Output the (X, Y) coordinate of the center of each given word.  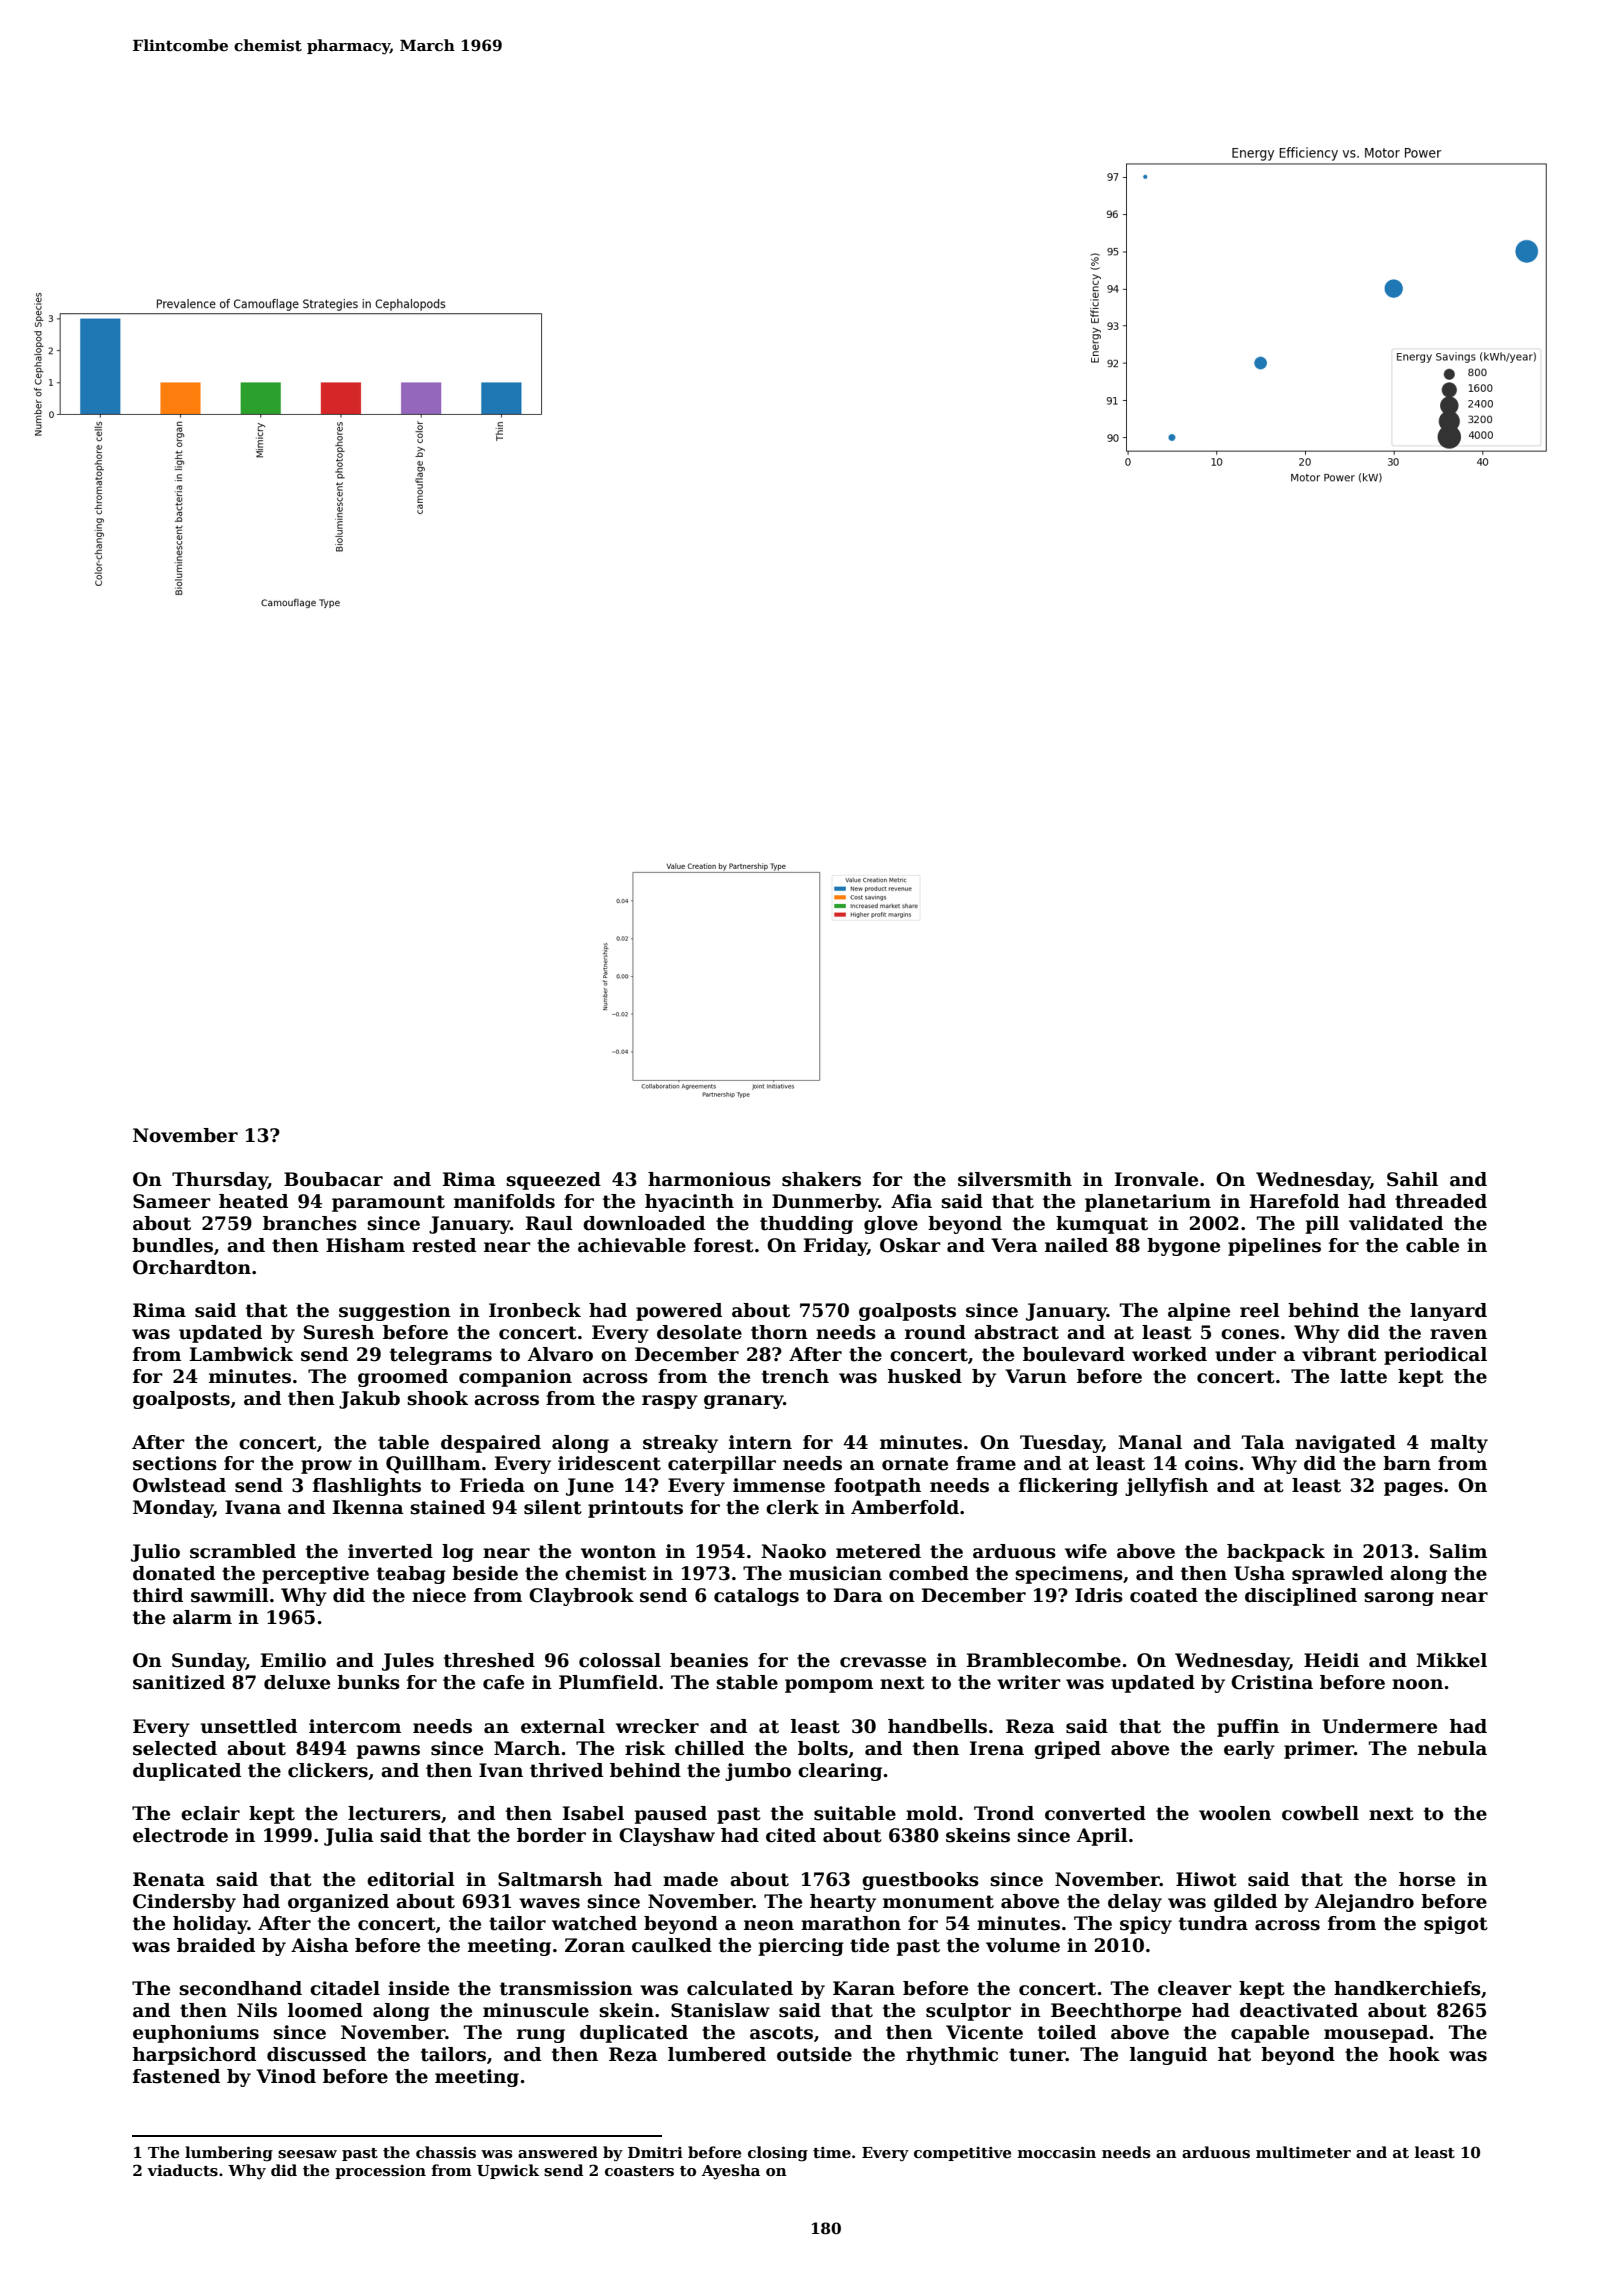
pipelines (1274, 1247)
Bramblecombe (1044, 1660)
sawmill (230, 1595)
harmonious (709, 1179)
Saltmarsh (550, 1879)
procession (380, 2172)
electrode (180, 1835)
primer (1319, 1750)
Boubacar (333, 1179)
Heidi (1331, 1660)
